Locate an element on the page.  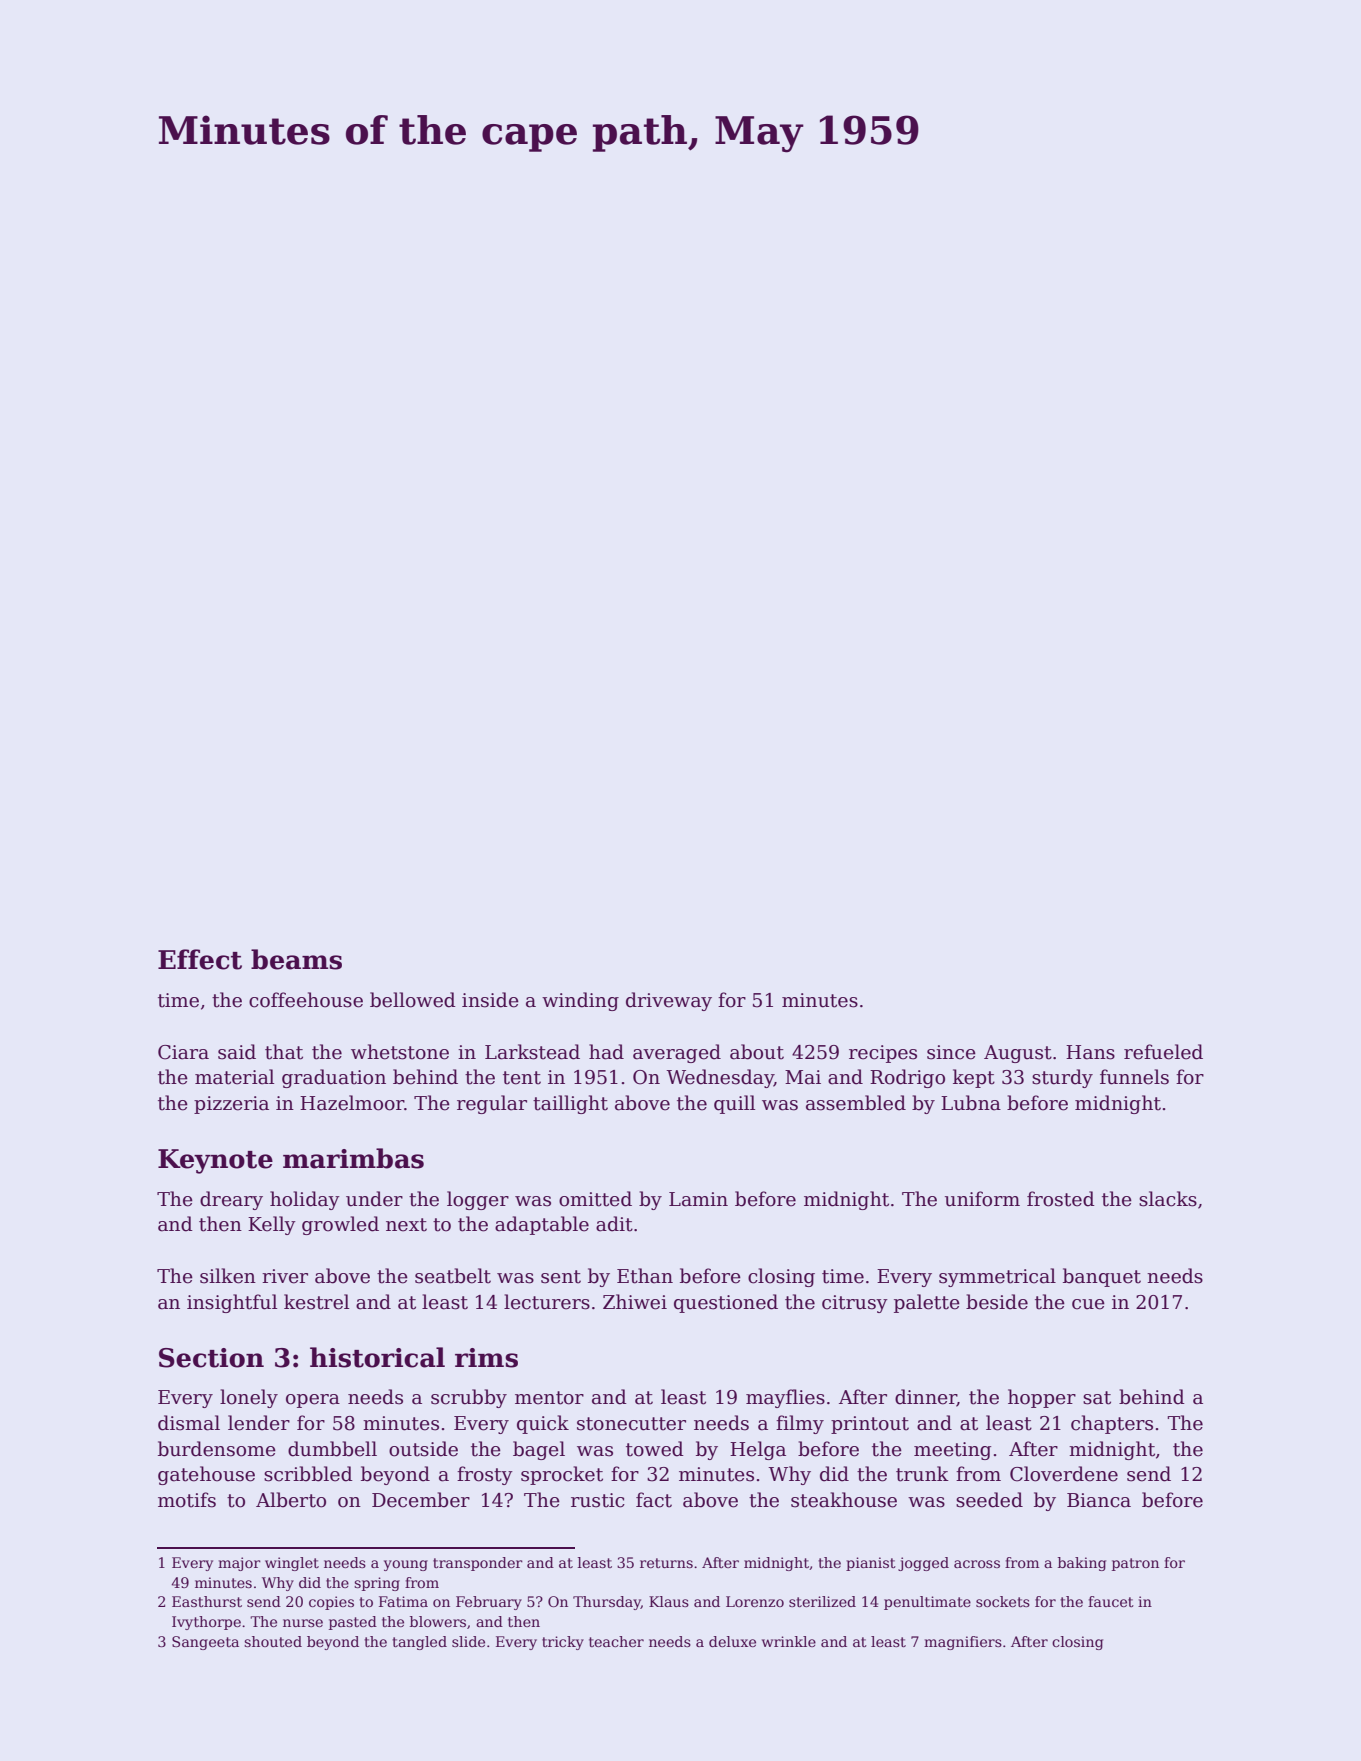
Helga is located at coordinates (758, 1450).
